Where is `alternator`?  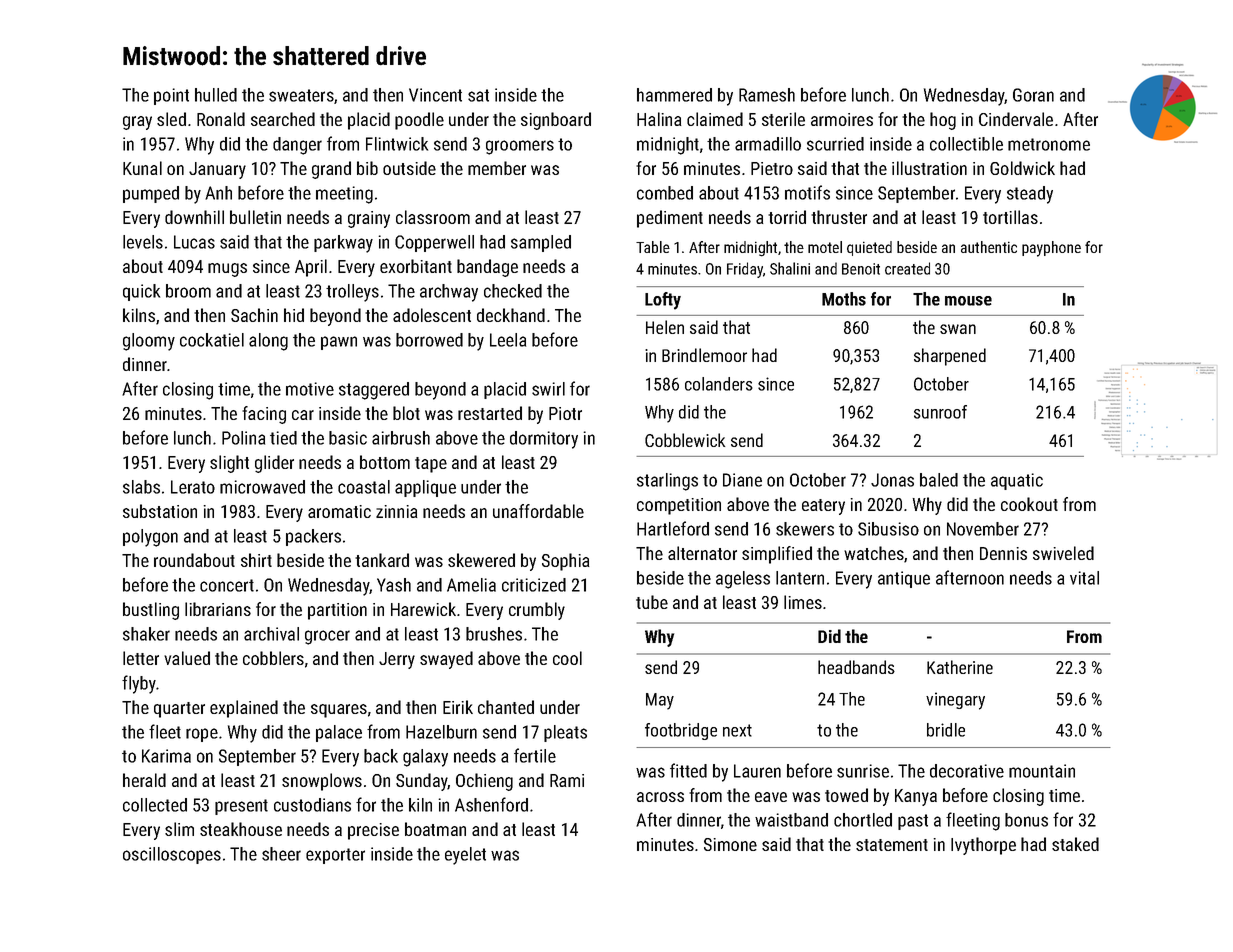 alternator is located at coordinates (702, 553).
